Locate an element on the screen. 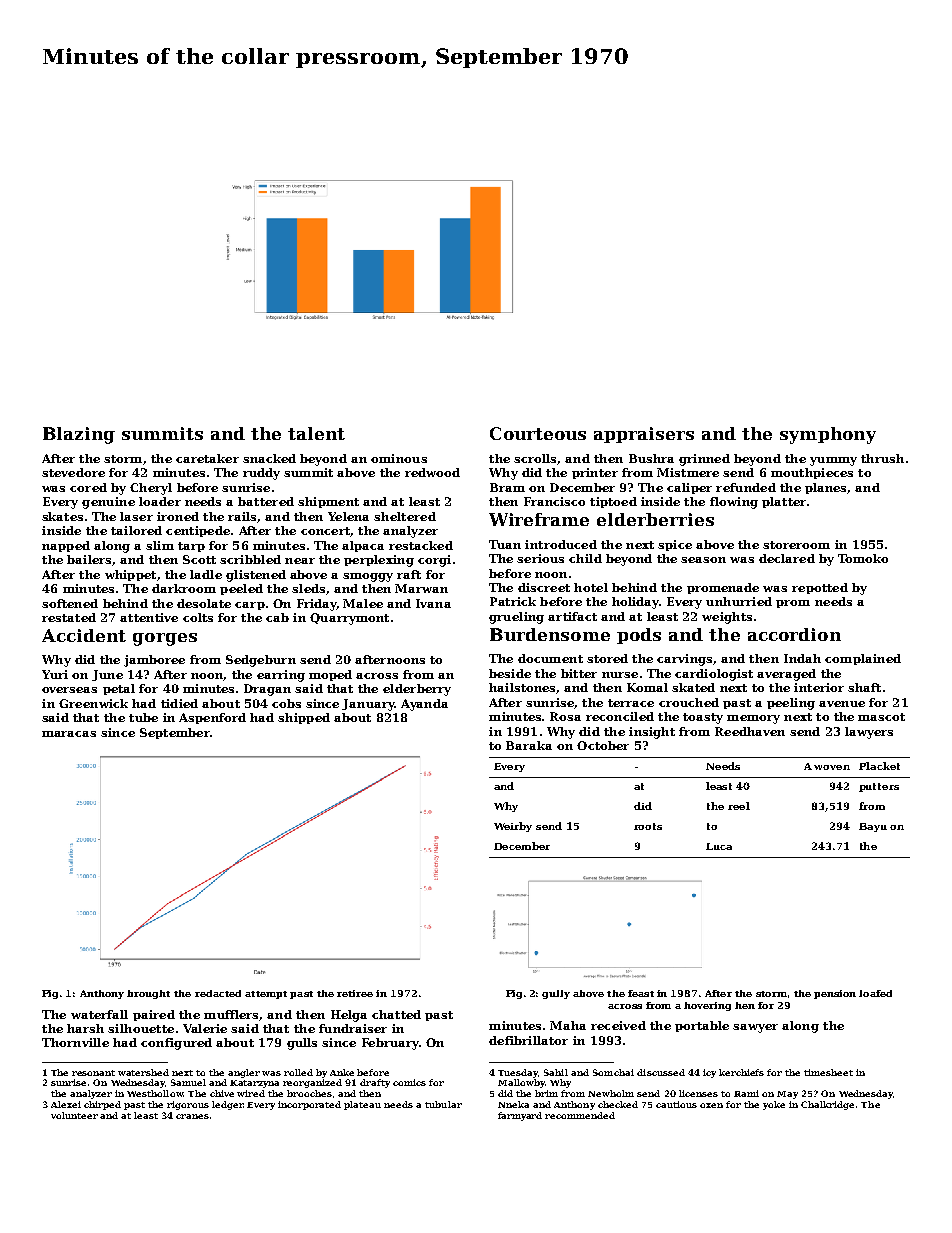 This screenshot has height=1233, width=952. brought is located at coordinates (148, 994).
